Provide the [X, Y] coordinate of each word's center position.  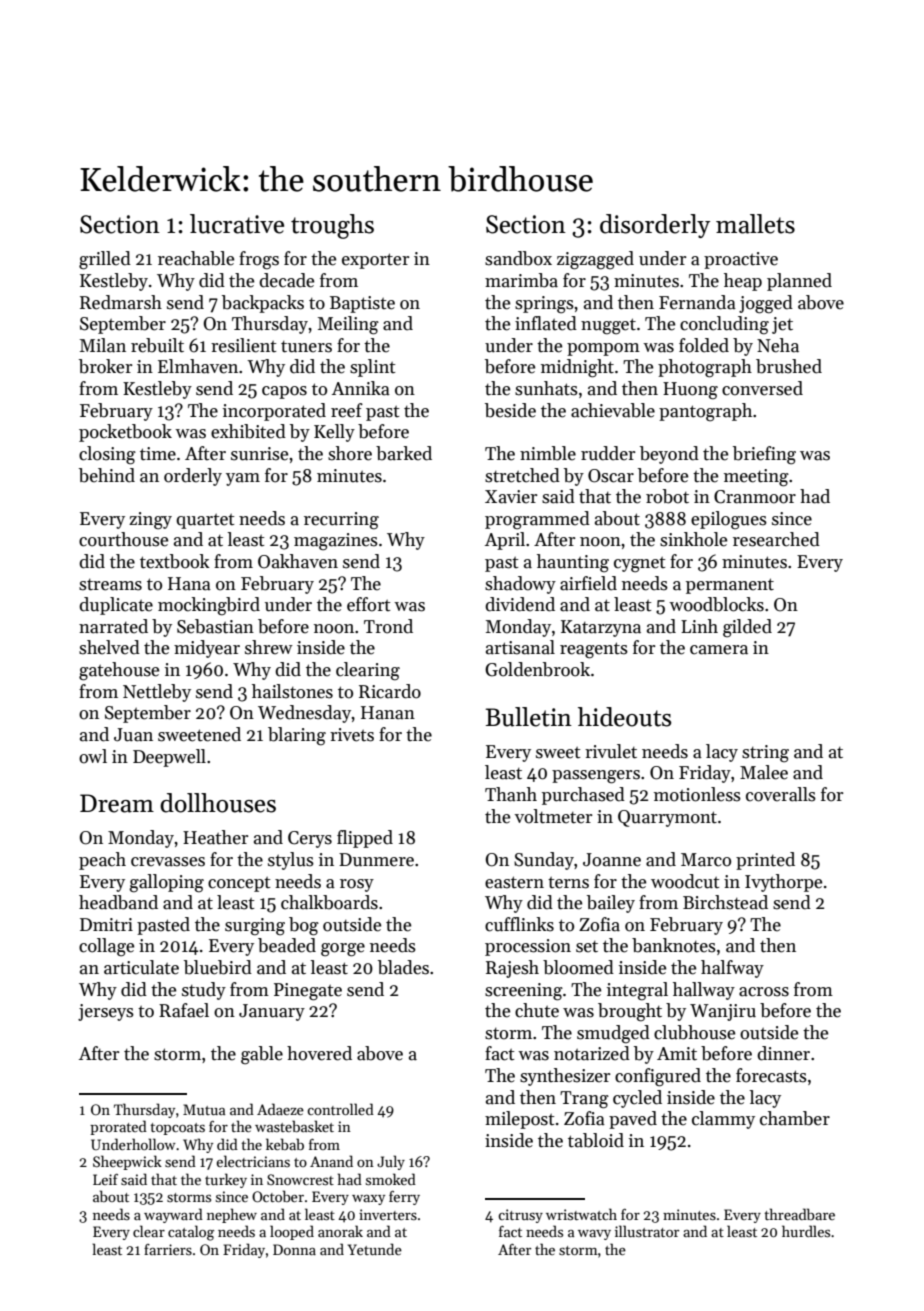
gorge [343, 950]
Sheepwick [127, 1162]
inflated [546, 323]
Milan [103, 345]
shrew [269, 647]
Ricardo [390, 691]
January [272, 1012]
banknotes [674, 945]
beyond [669, 455]
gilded [747, 628]
